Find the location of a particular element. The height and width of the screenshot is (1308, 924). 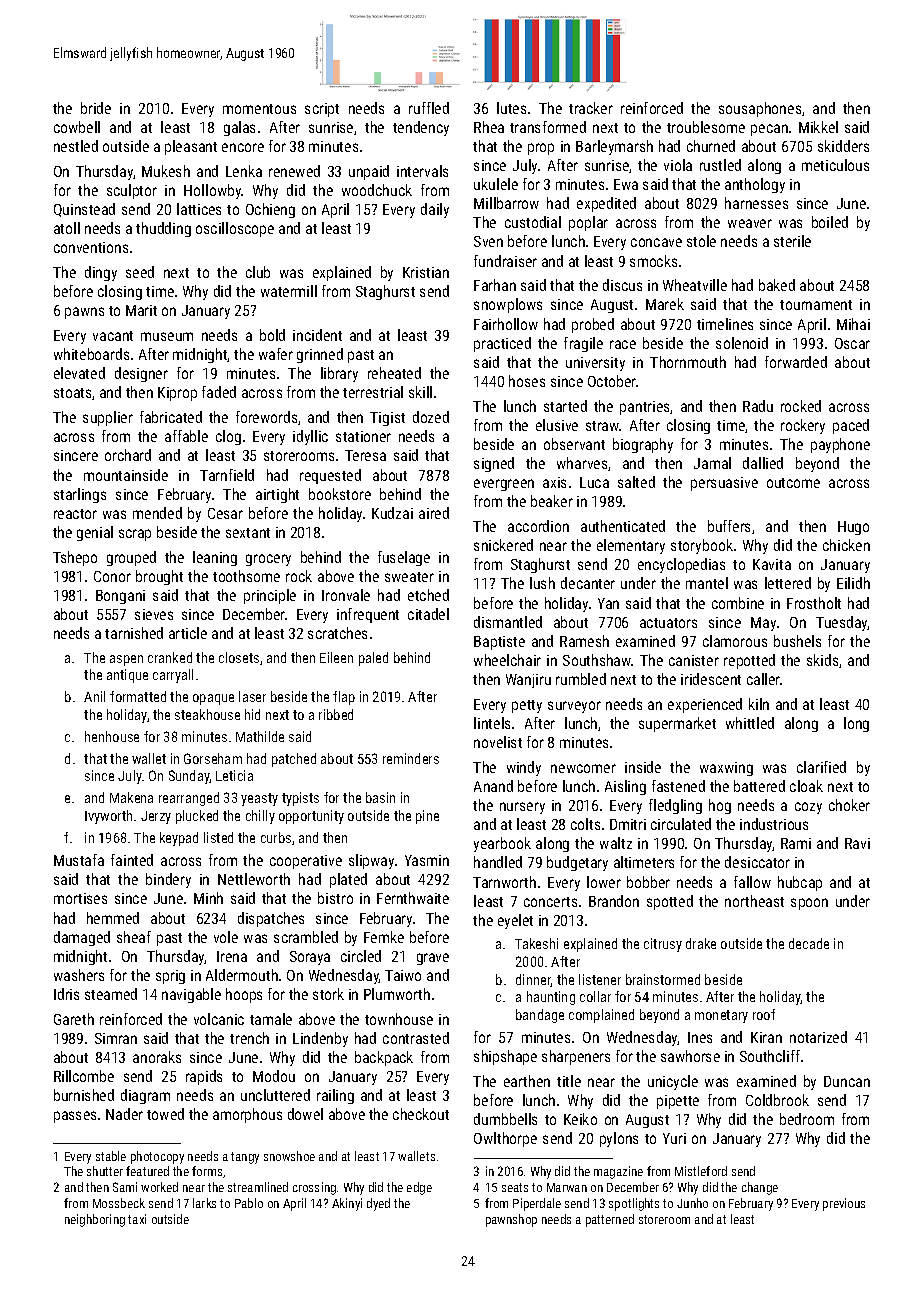

chicken is located at coordinates (846, 545).
